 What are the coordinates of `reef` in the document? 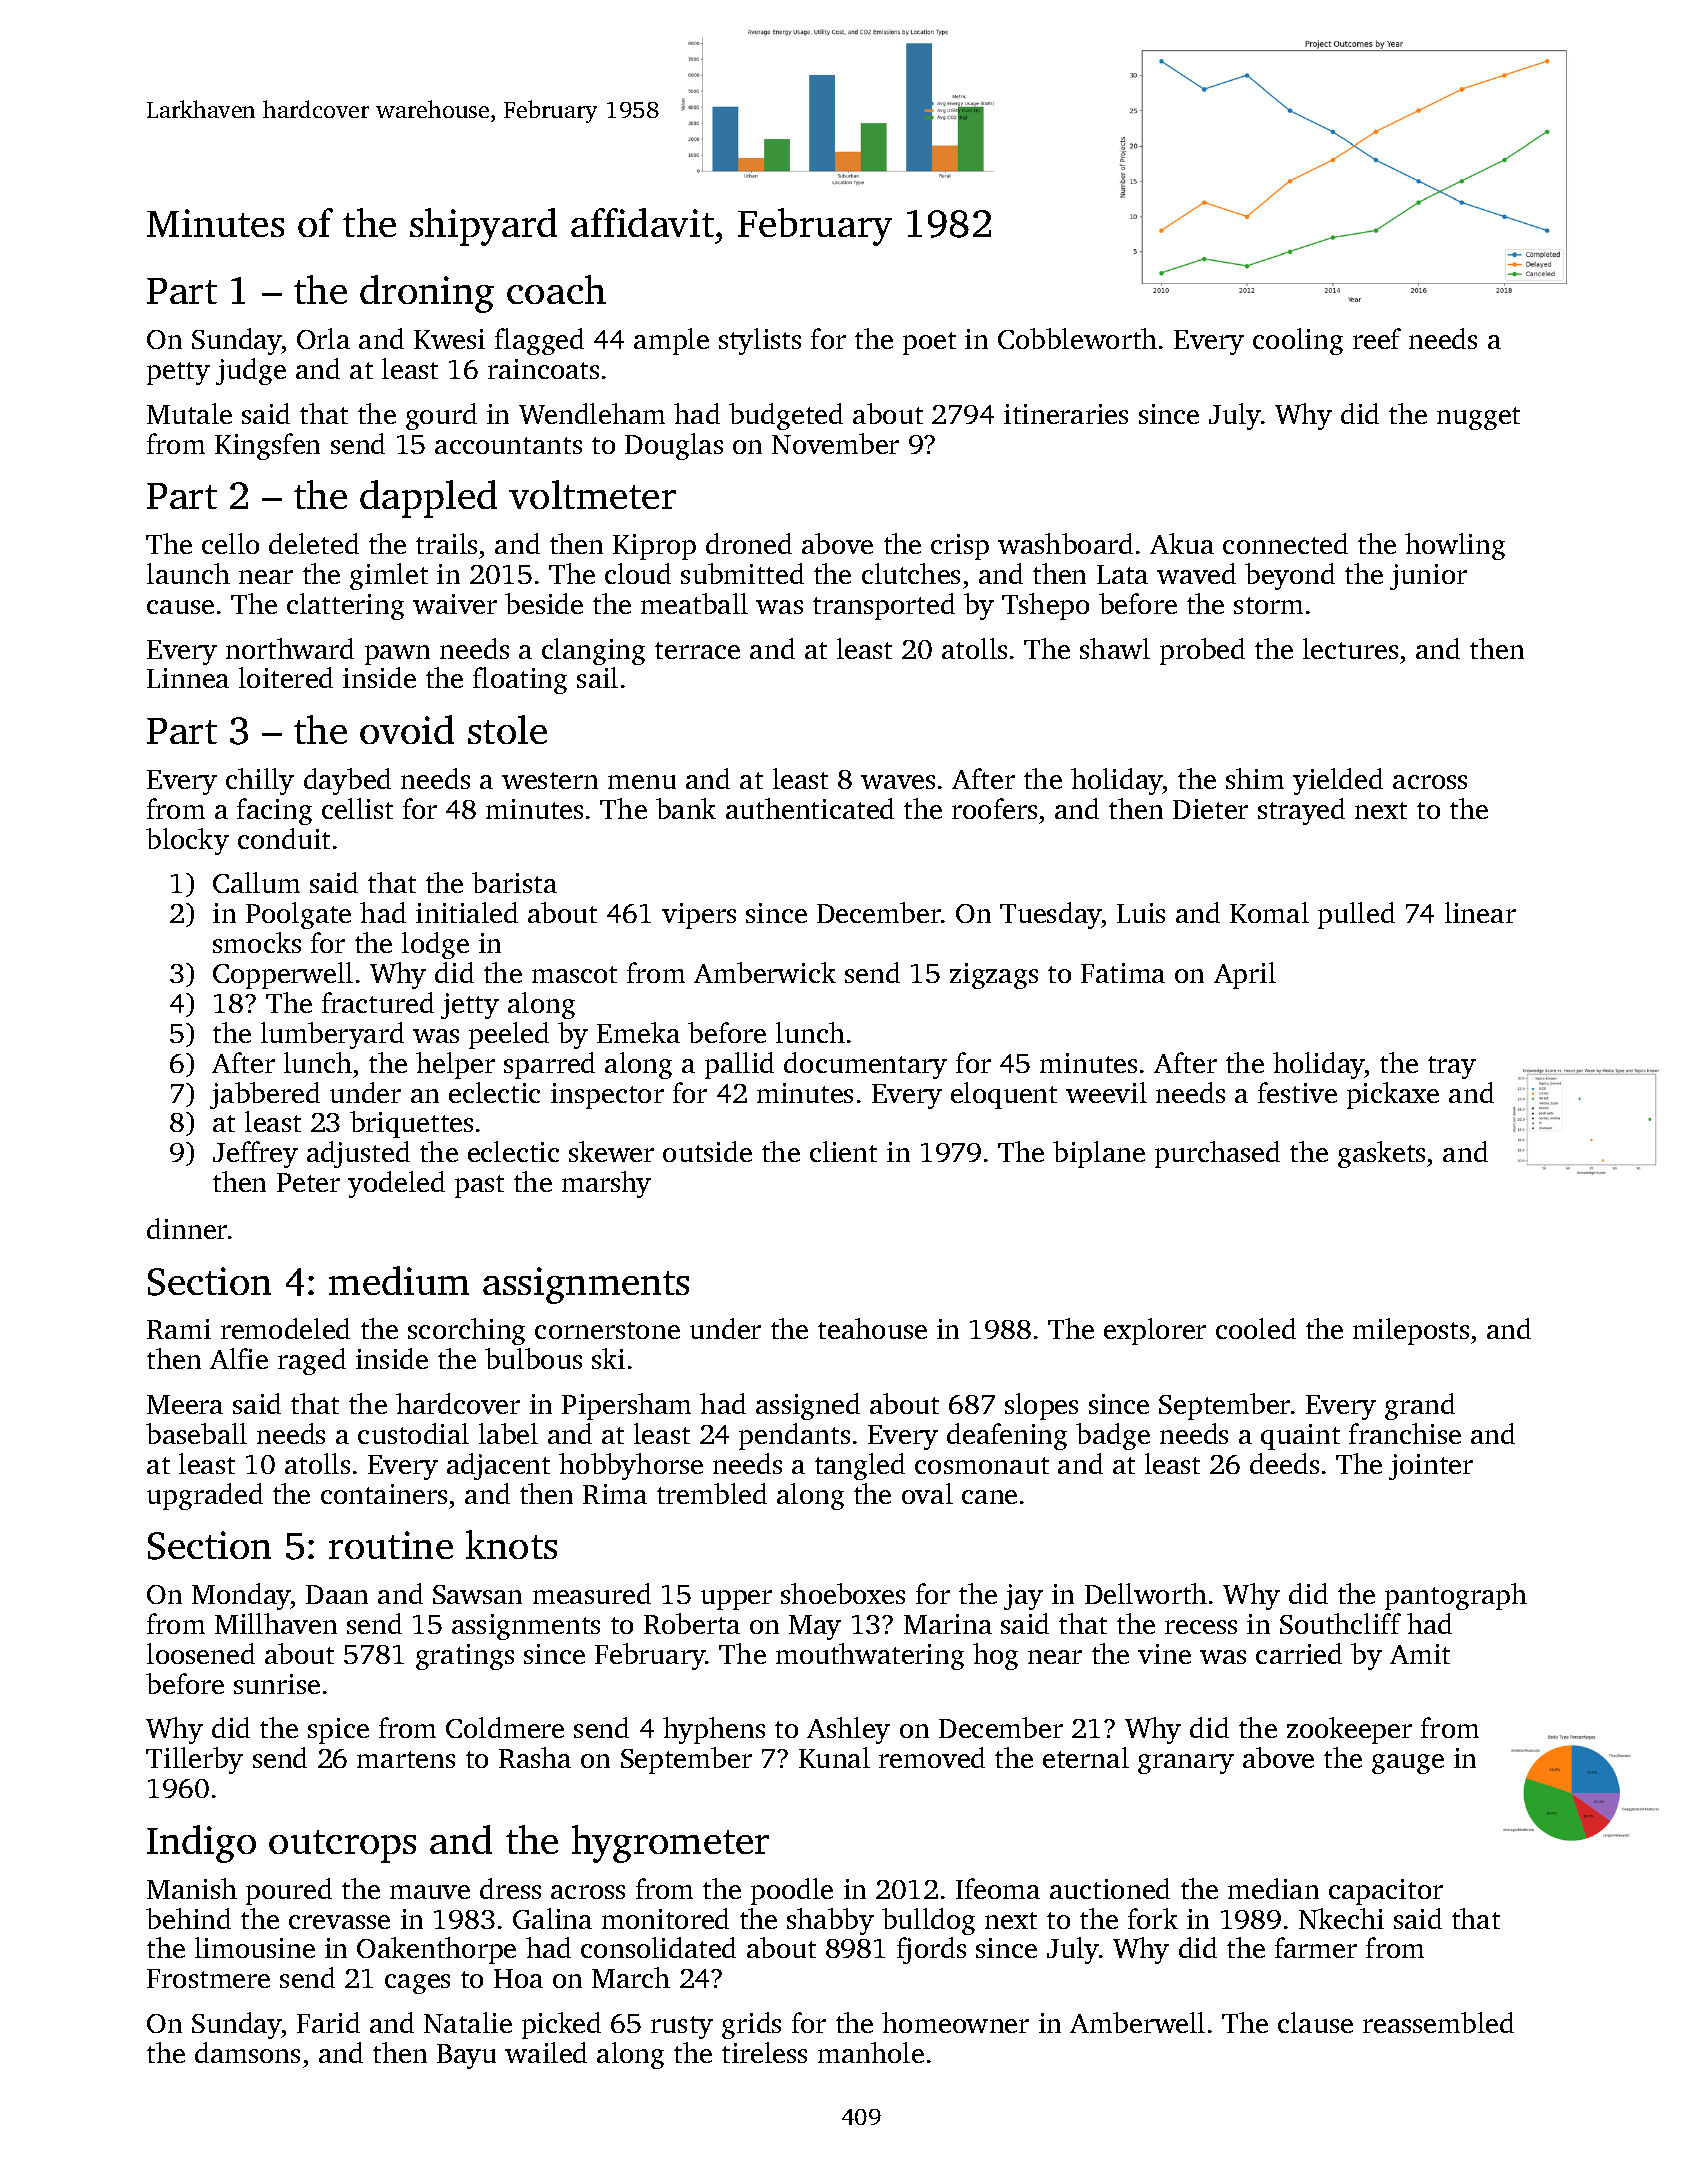 It's located at (1377, 338).
